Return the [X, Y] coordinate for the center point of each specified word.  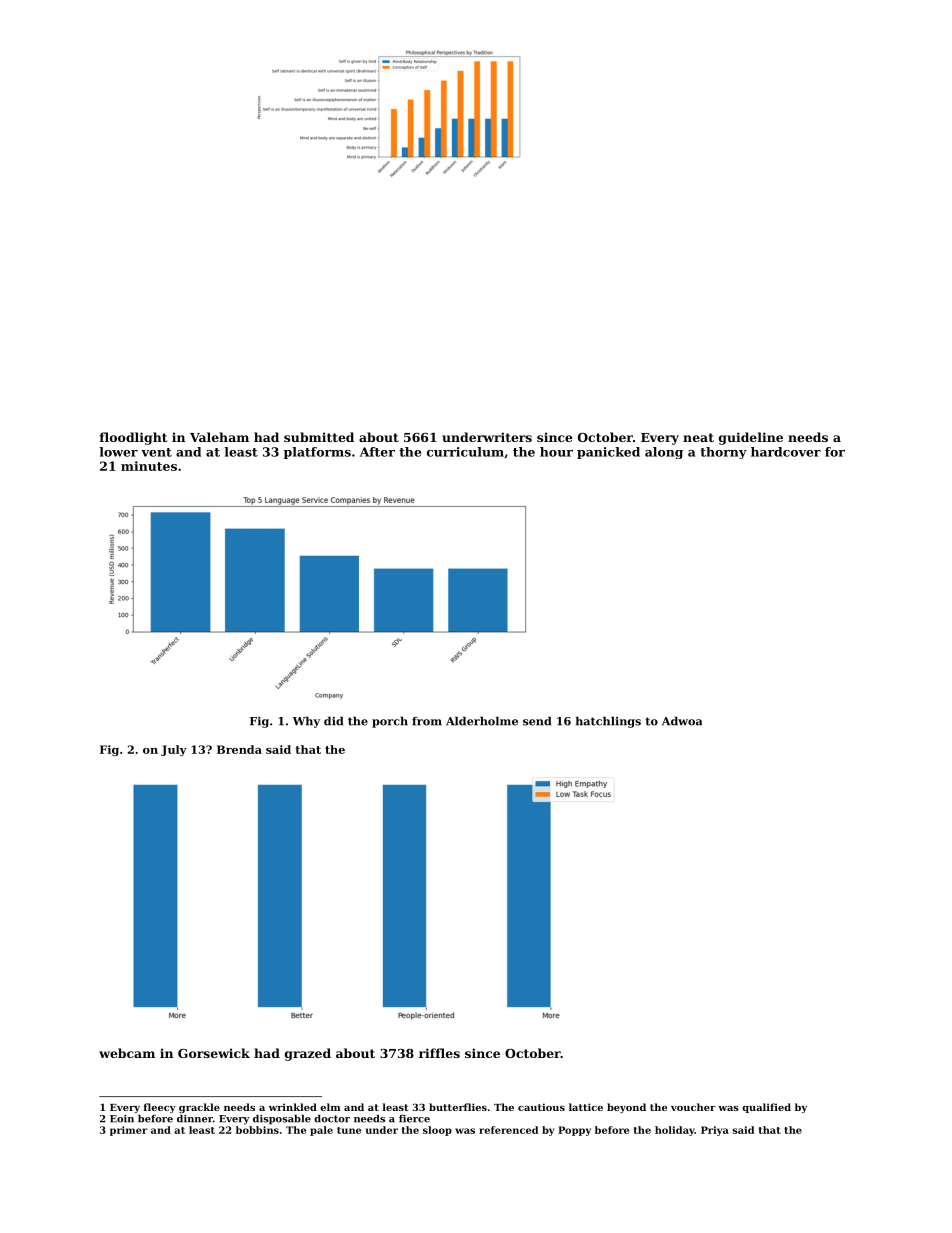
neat [698, 437]
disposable [282, 1120]
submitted [319, 437]
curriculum [465, 452]
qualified [766, 1108]
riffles [439, 1053]
